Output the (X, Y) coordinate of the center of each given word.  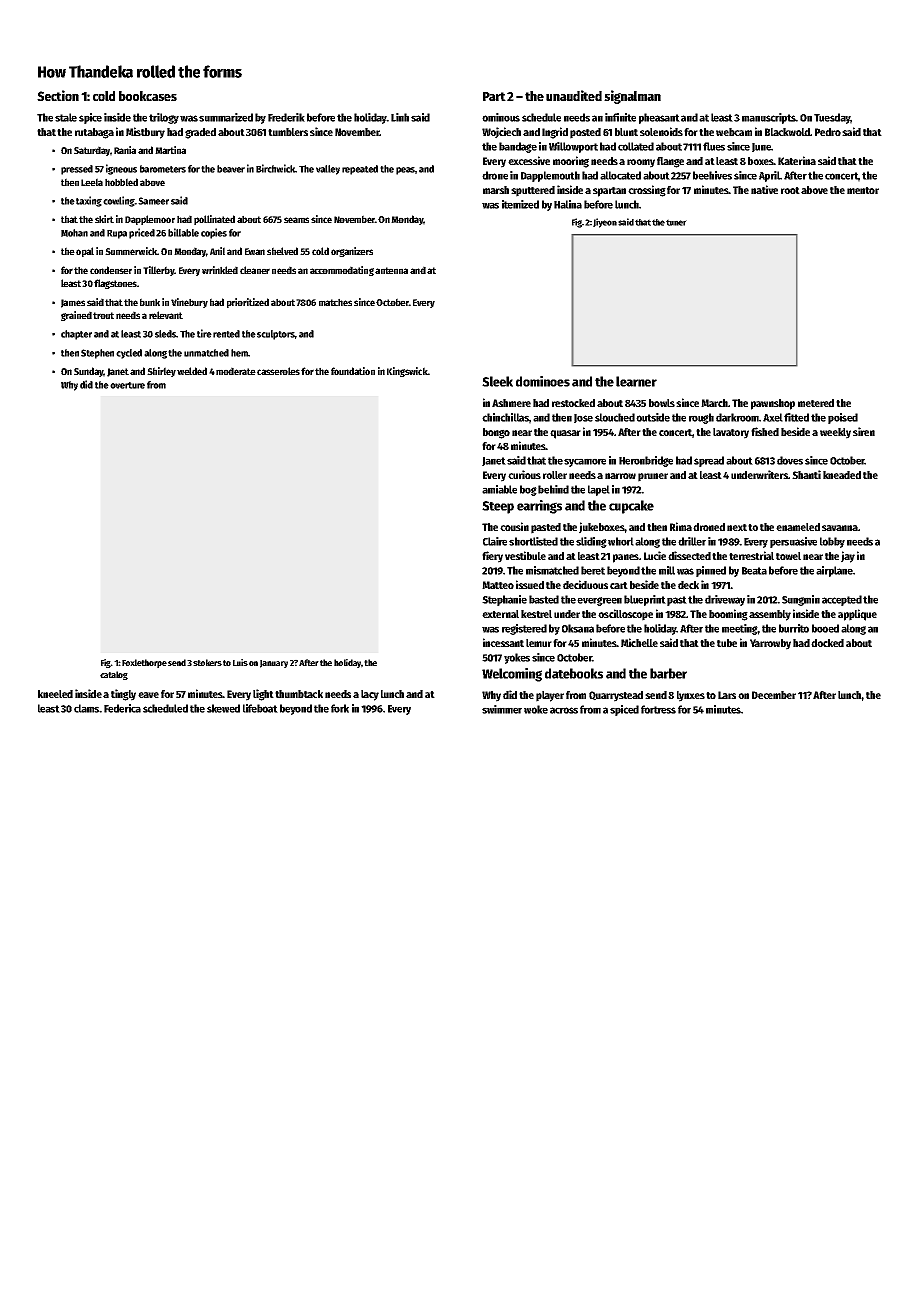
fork (340, 708)
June (762, 147)
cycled (129, 354)
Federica (122, 708)
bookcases (148, 96)
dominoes (543, 381)
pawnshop (773, 404)
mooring (571, 162)
